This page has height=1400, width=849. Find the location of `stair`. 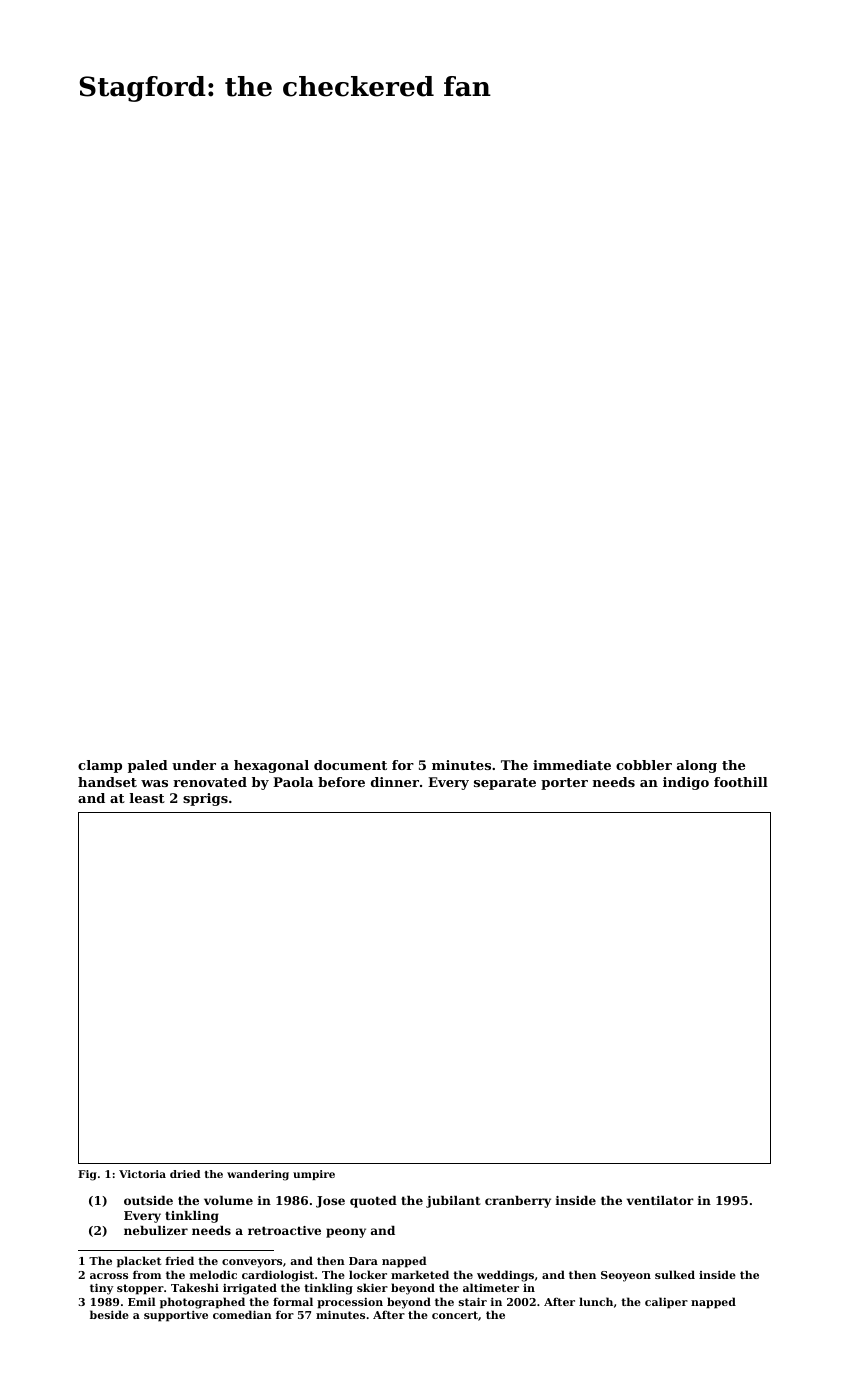

stair is located at coordinates (473, 1301).
